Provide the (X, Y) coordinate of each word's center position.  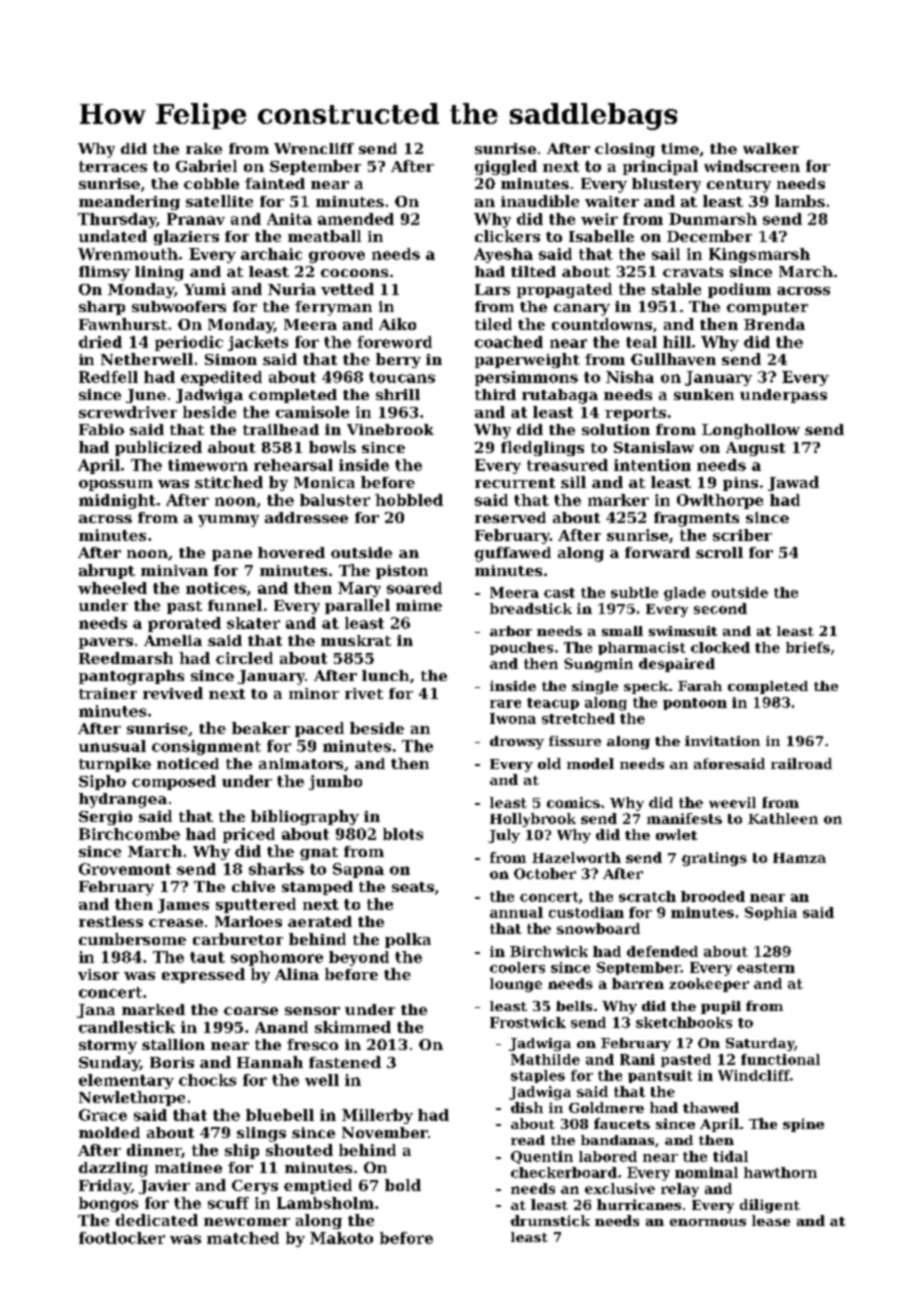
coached (509, 342)
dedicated (157, 1220)
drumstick (550, 1220)
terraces (113, 166)
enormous (708, 1222)
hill (677, 342)
